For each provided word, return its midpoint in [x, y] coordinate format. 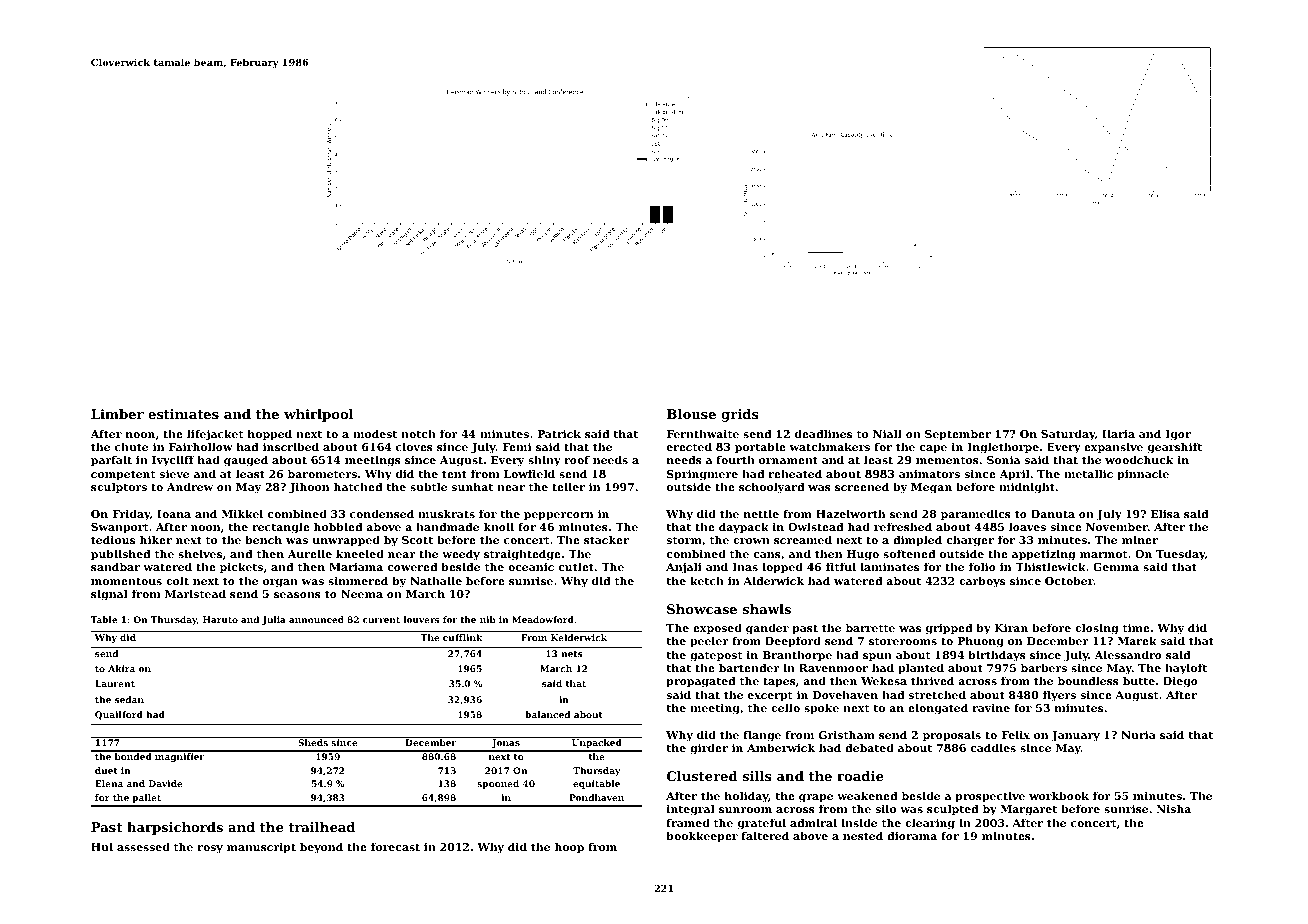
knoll [499, 526]
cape [933, 449]
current [381, 620]
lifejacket [215, 435]
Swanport [119, 528]
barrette [870, 627]
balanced [547, 714]
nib [488, 619]
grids [740, 415]
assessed [143, 846]
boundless [1088, 680]
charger [970, 541]
